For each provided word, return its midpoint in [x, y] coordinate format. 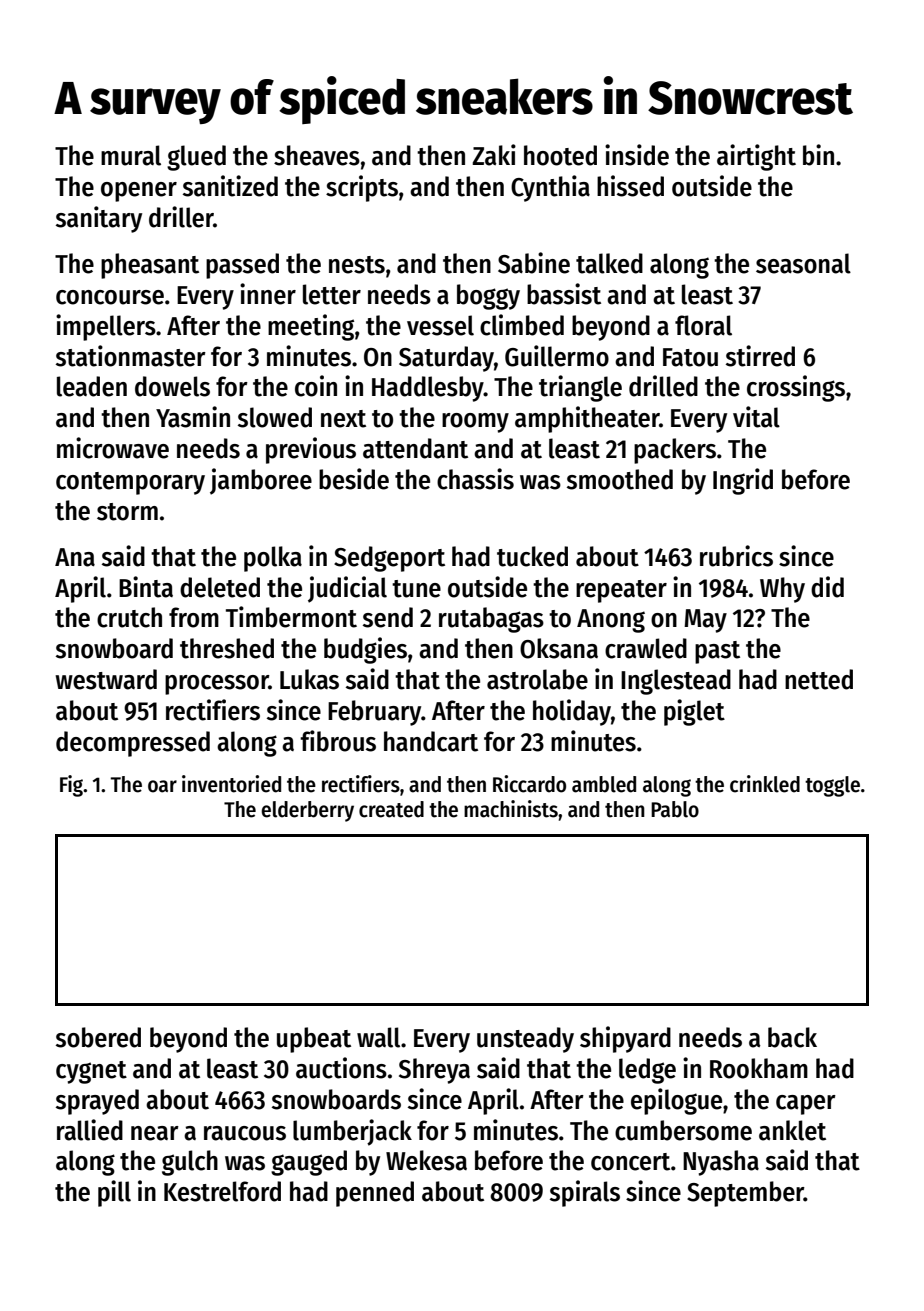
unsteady [525, 1040]
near [155, 1133]
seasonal [803, 263]
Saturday [446, 359]
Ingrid [743, 481]
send [388, 617]
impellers [106, 327]
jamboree [261, 481]
